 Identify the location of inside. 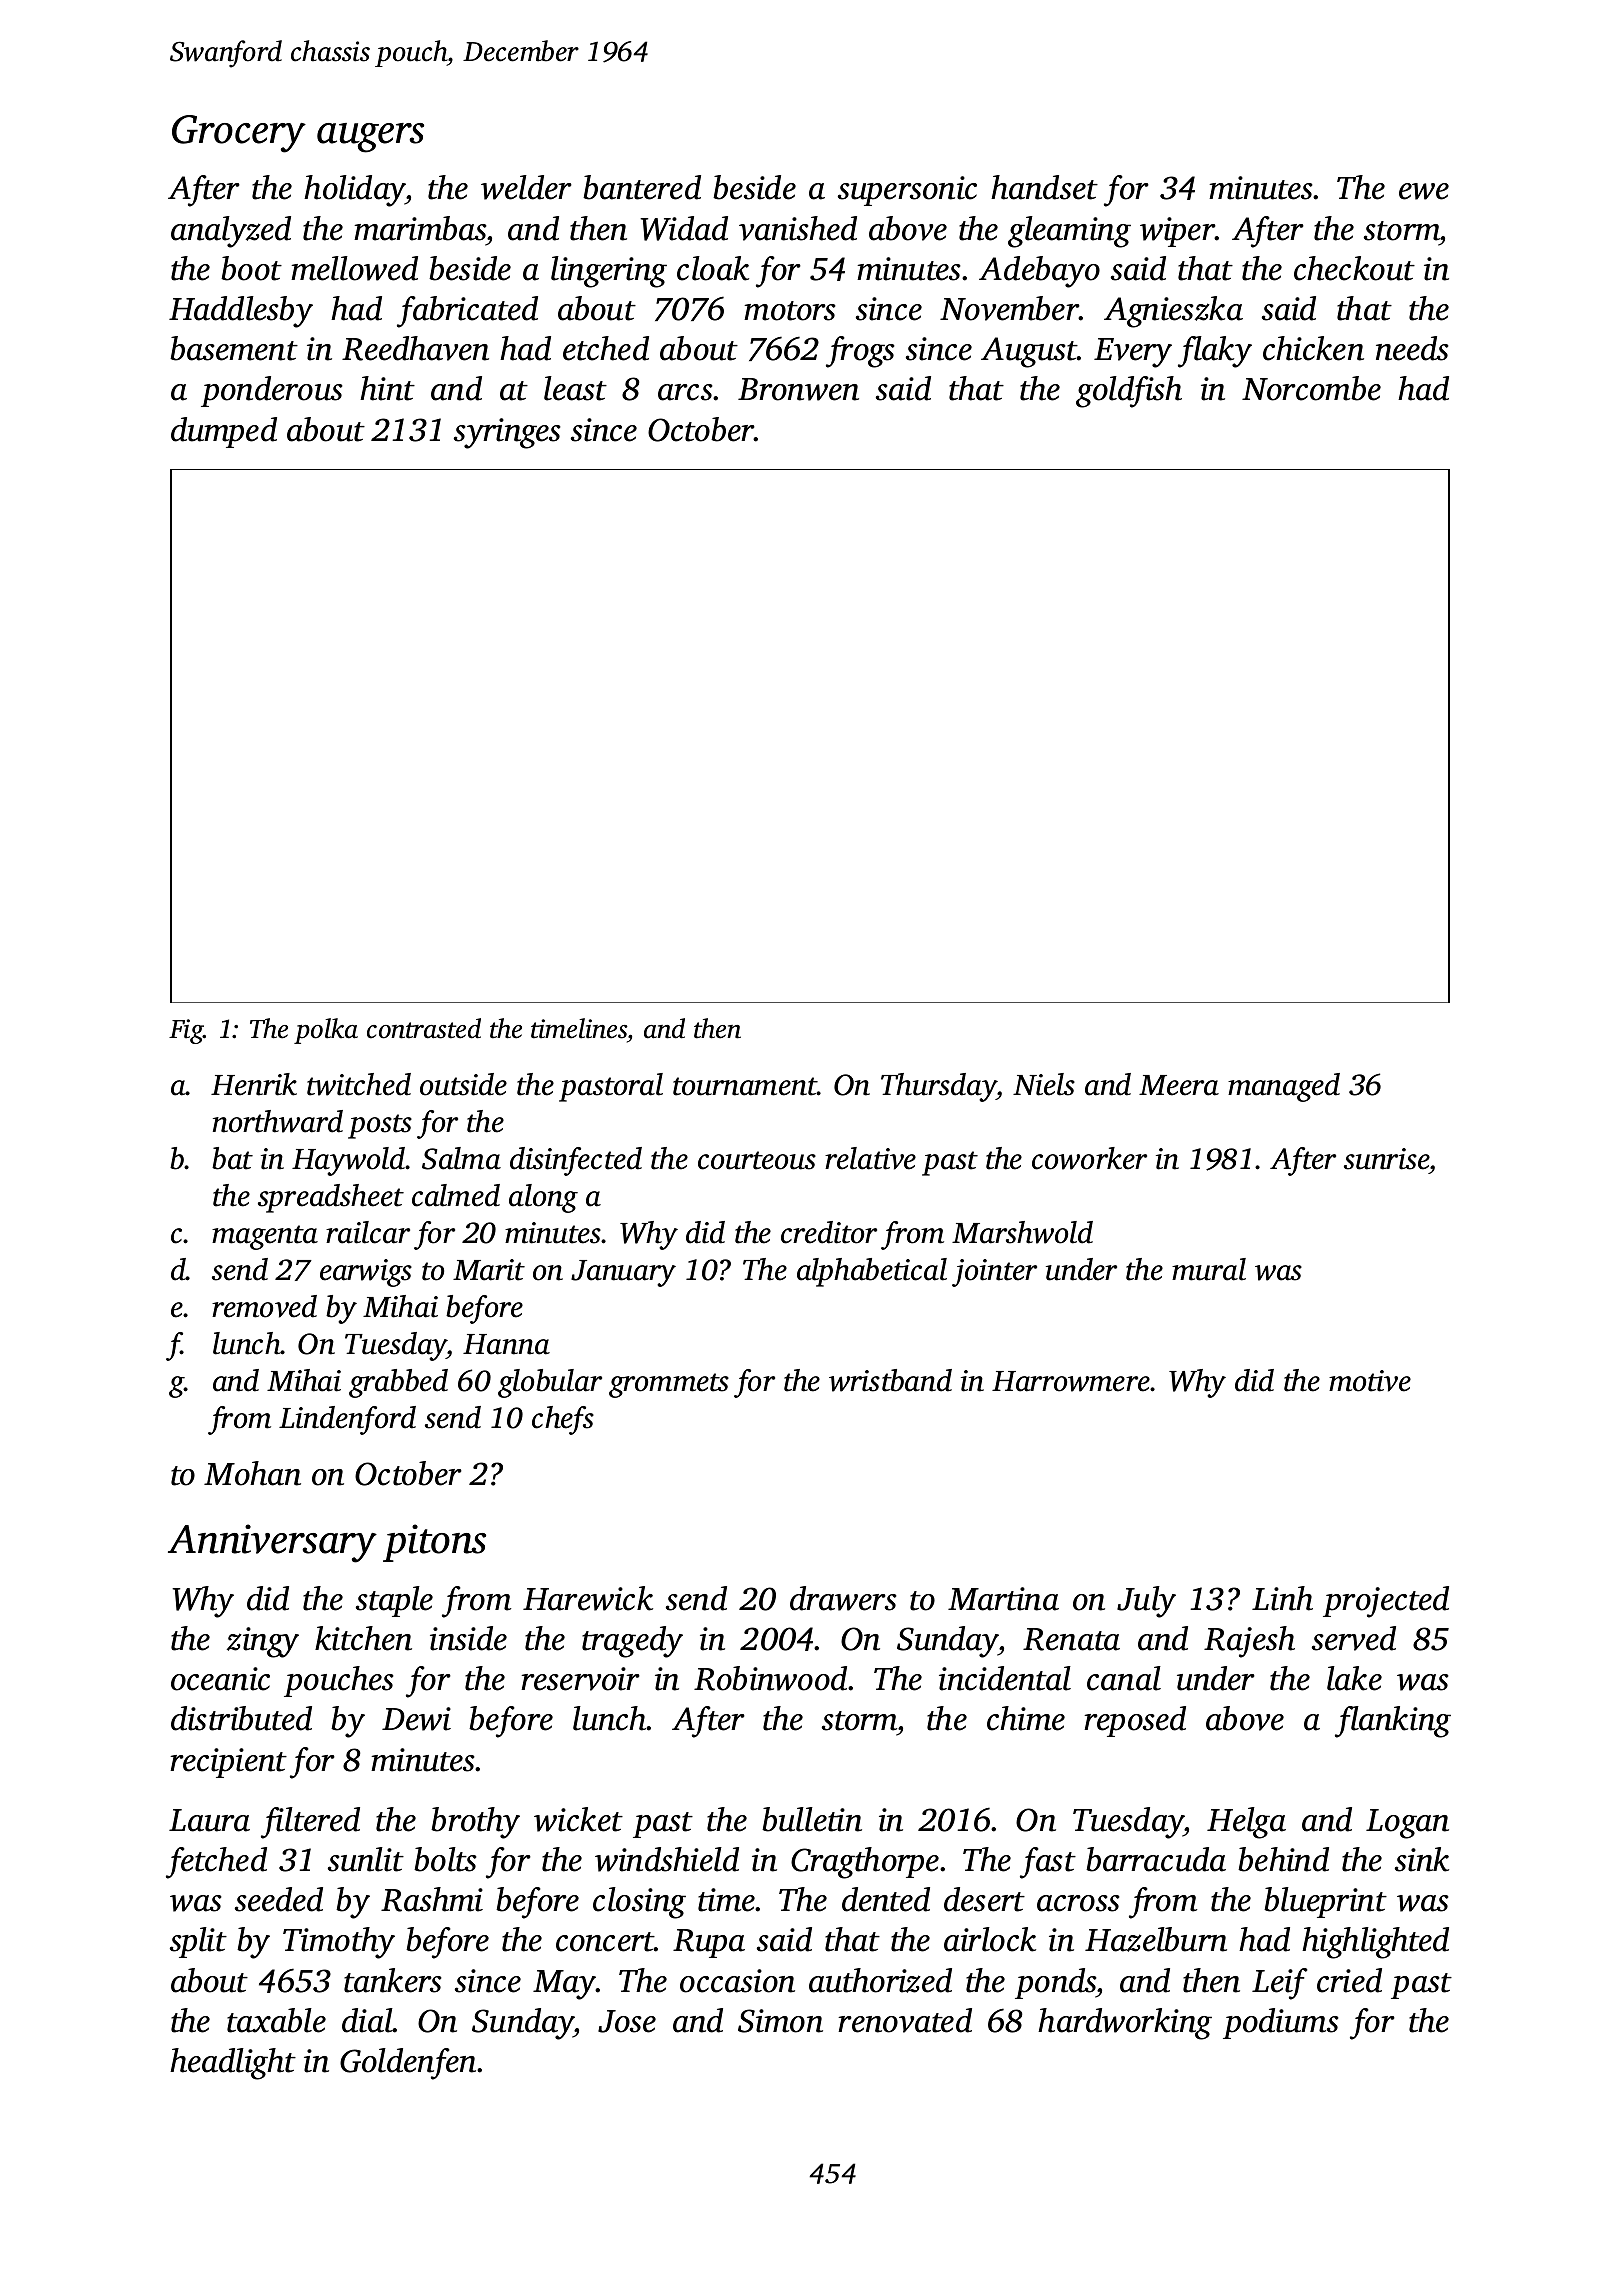
(468, 1638).
